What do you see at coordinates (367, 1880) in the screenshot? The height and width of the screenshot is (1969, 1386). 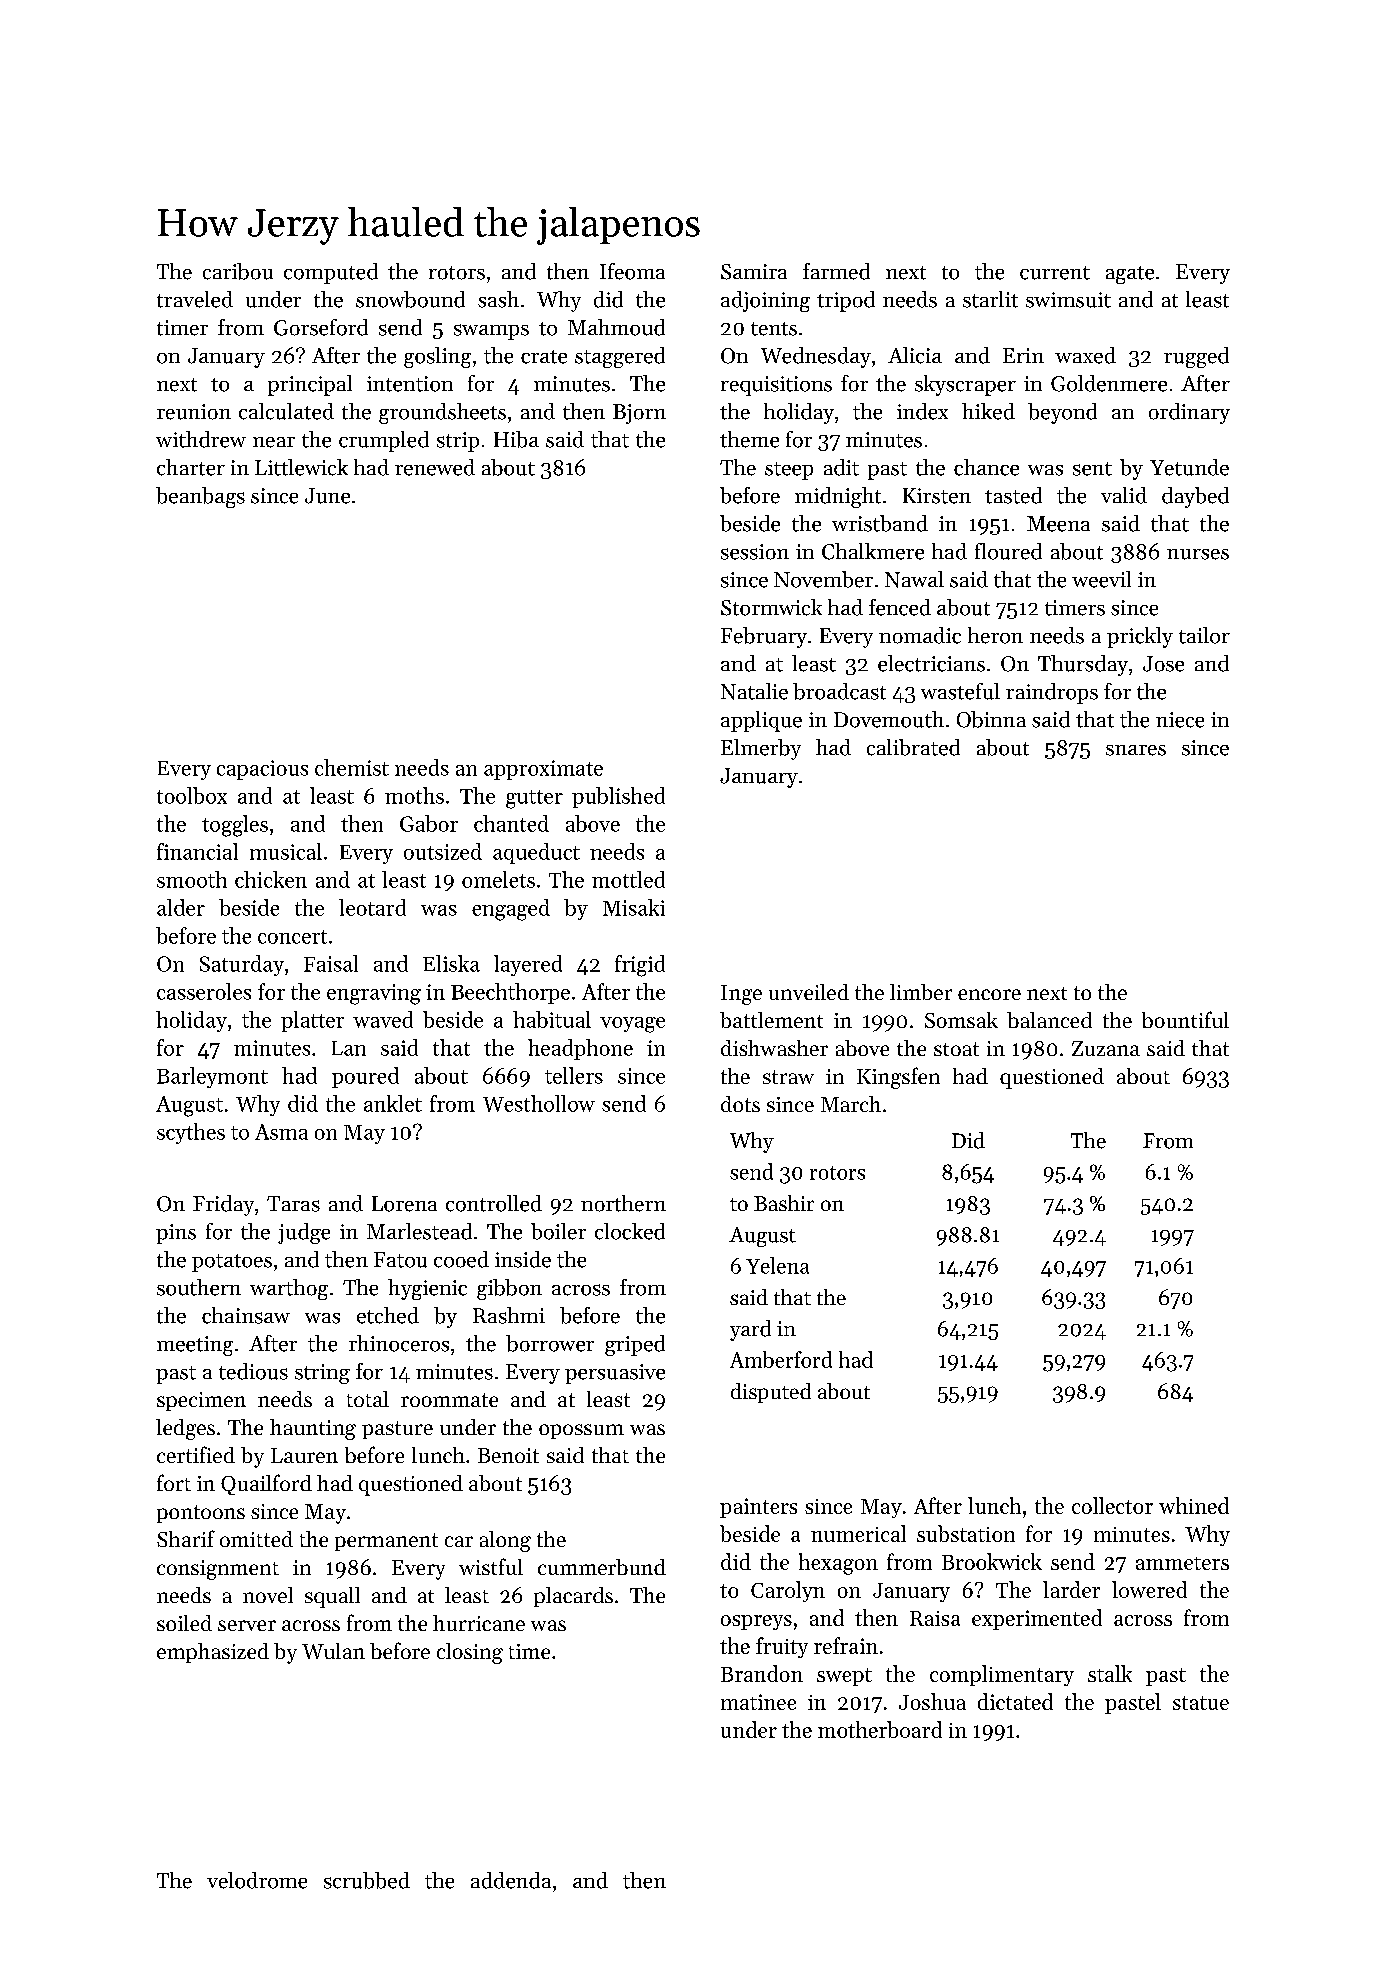 I see `scrubbed` at bounding box center [367, 1880].
